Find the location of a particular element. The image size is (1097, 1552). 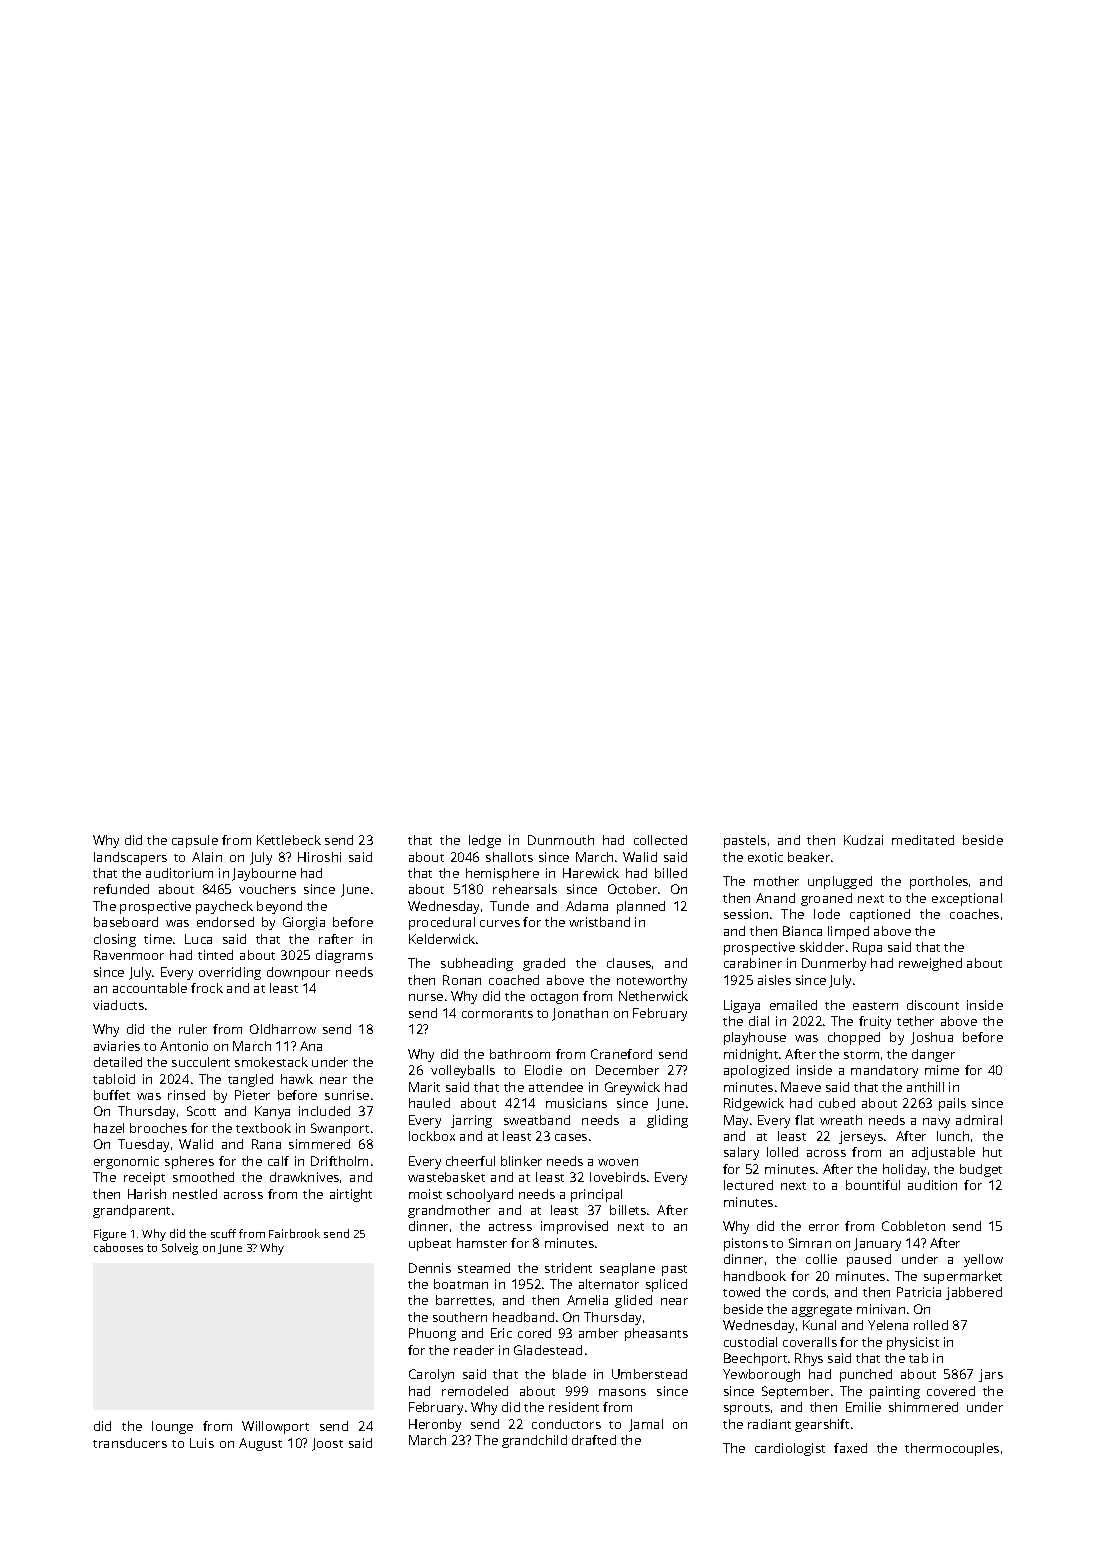

Amelia is located at coordinates (587, 1300).
